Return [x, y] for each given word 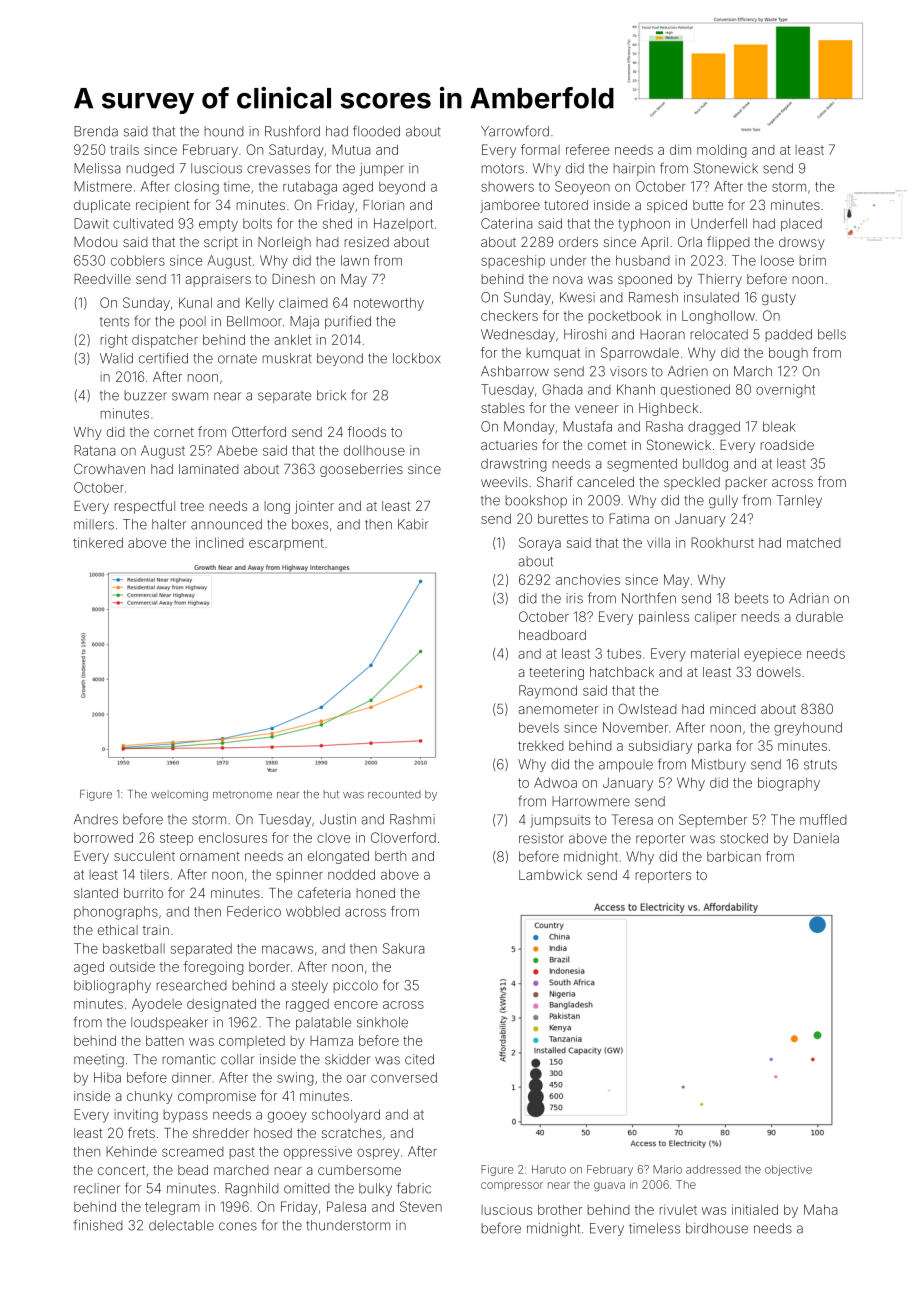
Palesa [346, 1206]
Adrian [809, 598]
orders [578, 242]
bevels [539, 727]
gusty [779, 299]
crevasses [278, 169]
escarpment [286, 544]
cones [238, 1226]
